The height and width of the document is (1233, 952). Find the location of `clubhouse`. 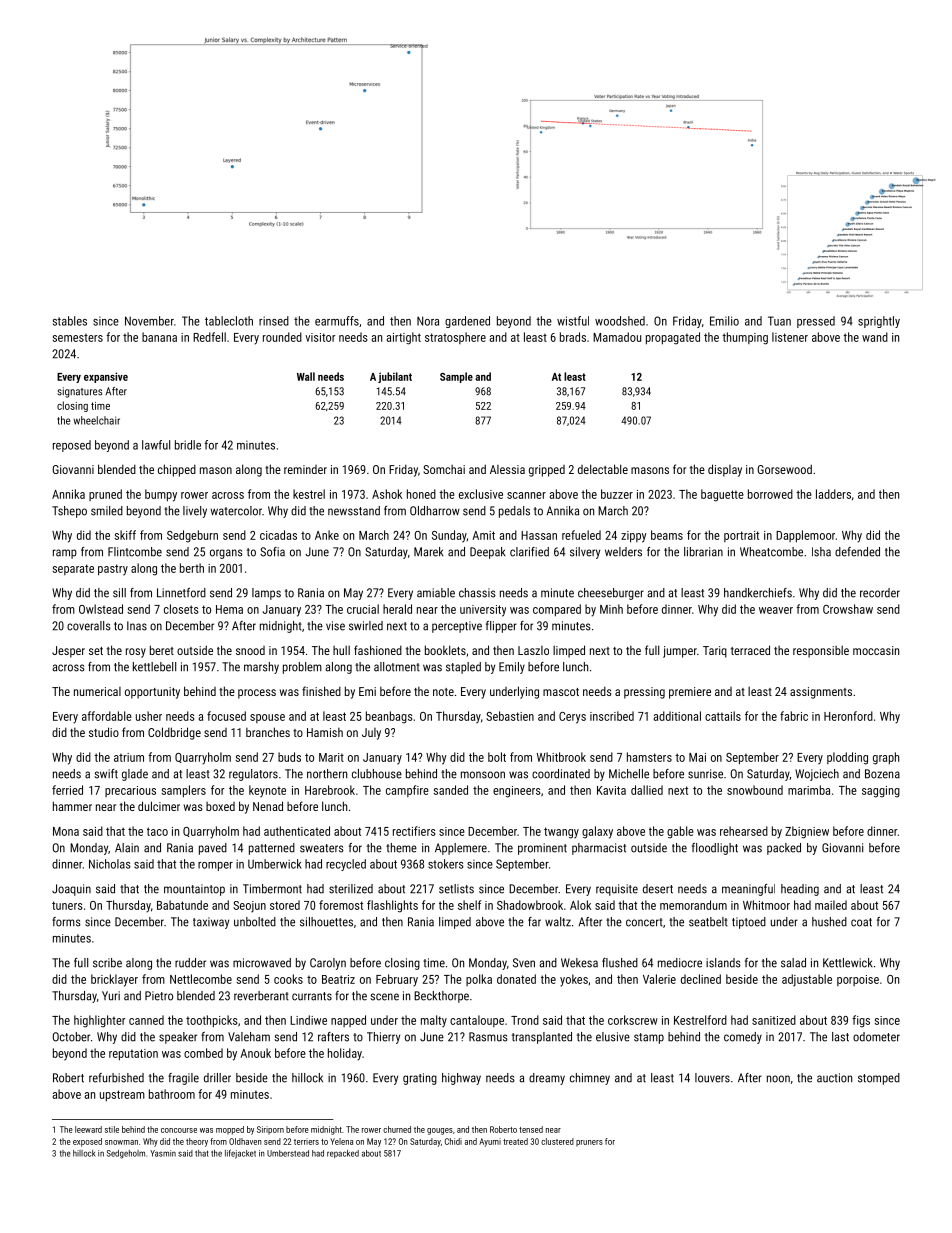

clubhouse is located at coordinates (377, 774).
